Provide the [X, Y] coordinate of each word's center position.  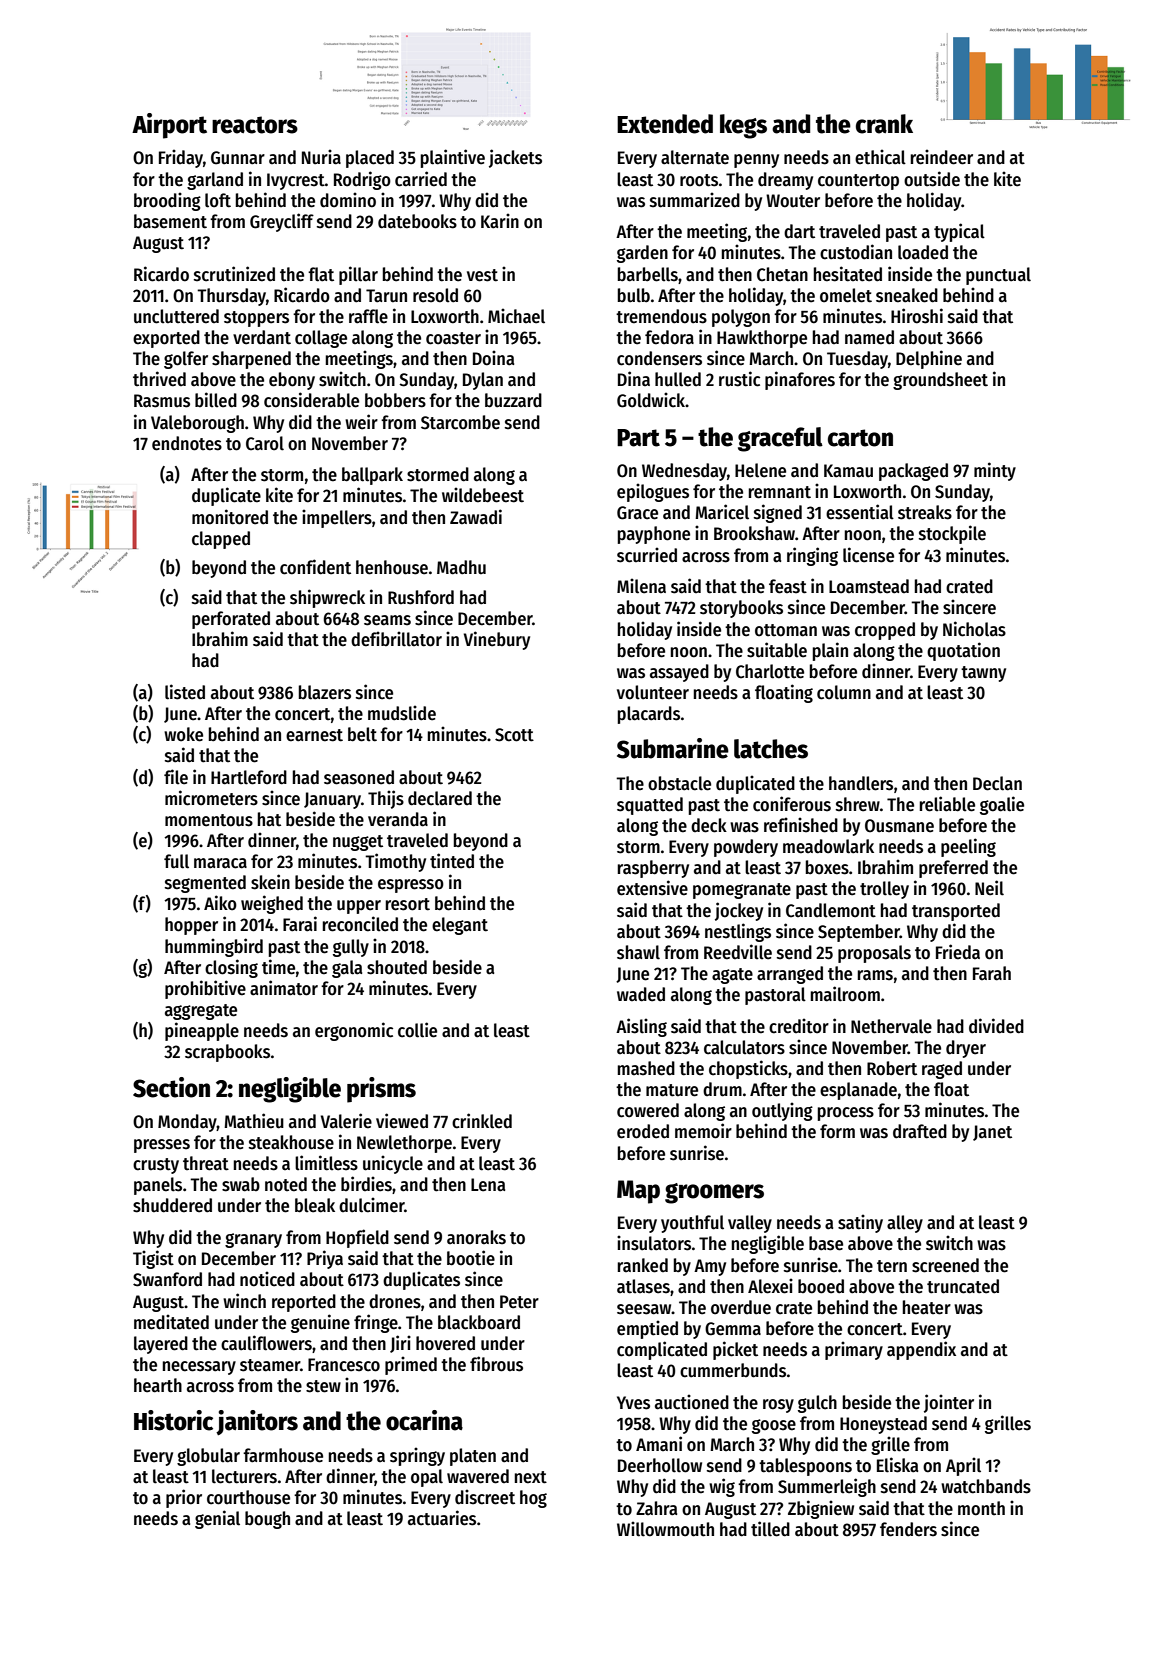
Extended [665, 124]
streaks [925, 512]
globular [208, 1457]
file [176, 777]
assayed [679, 673]
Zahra [656, 1508]
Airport [169, 126]
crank [884, 124]
